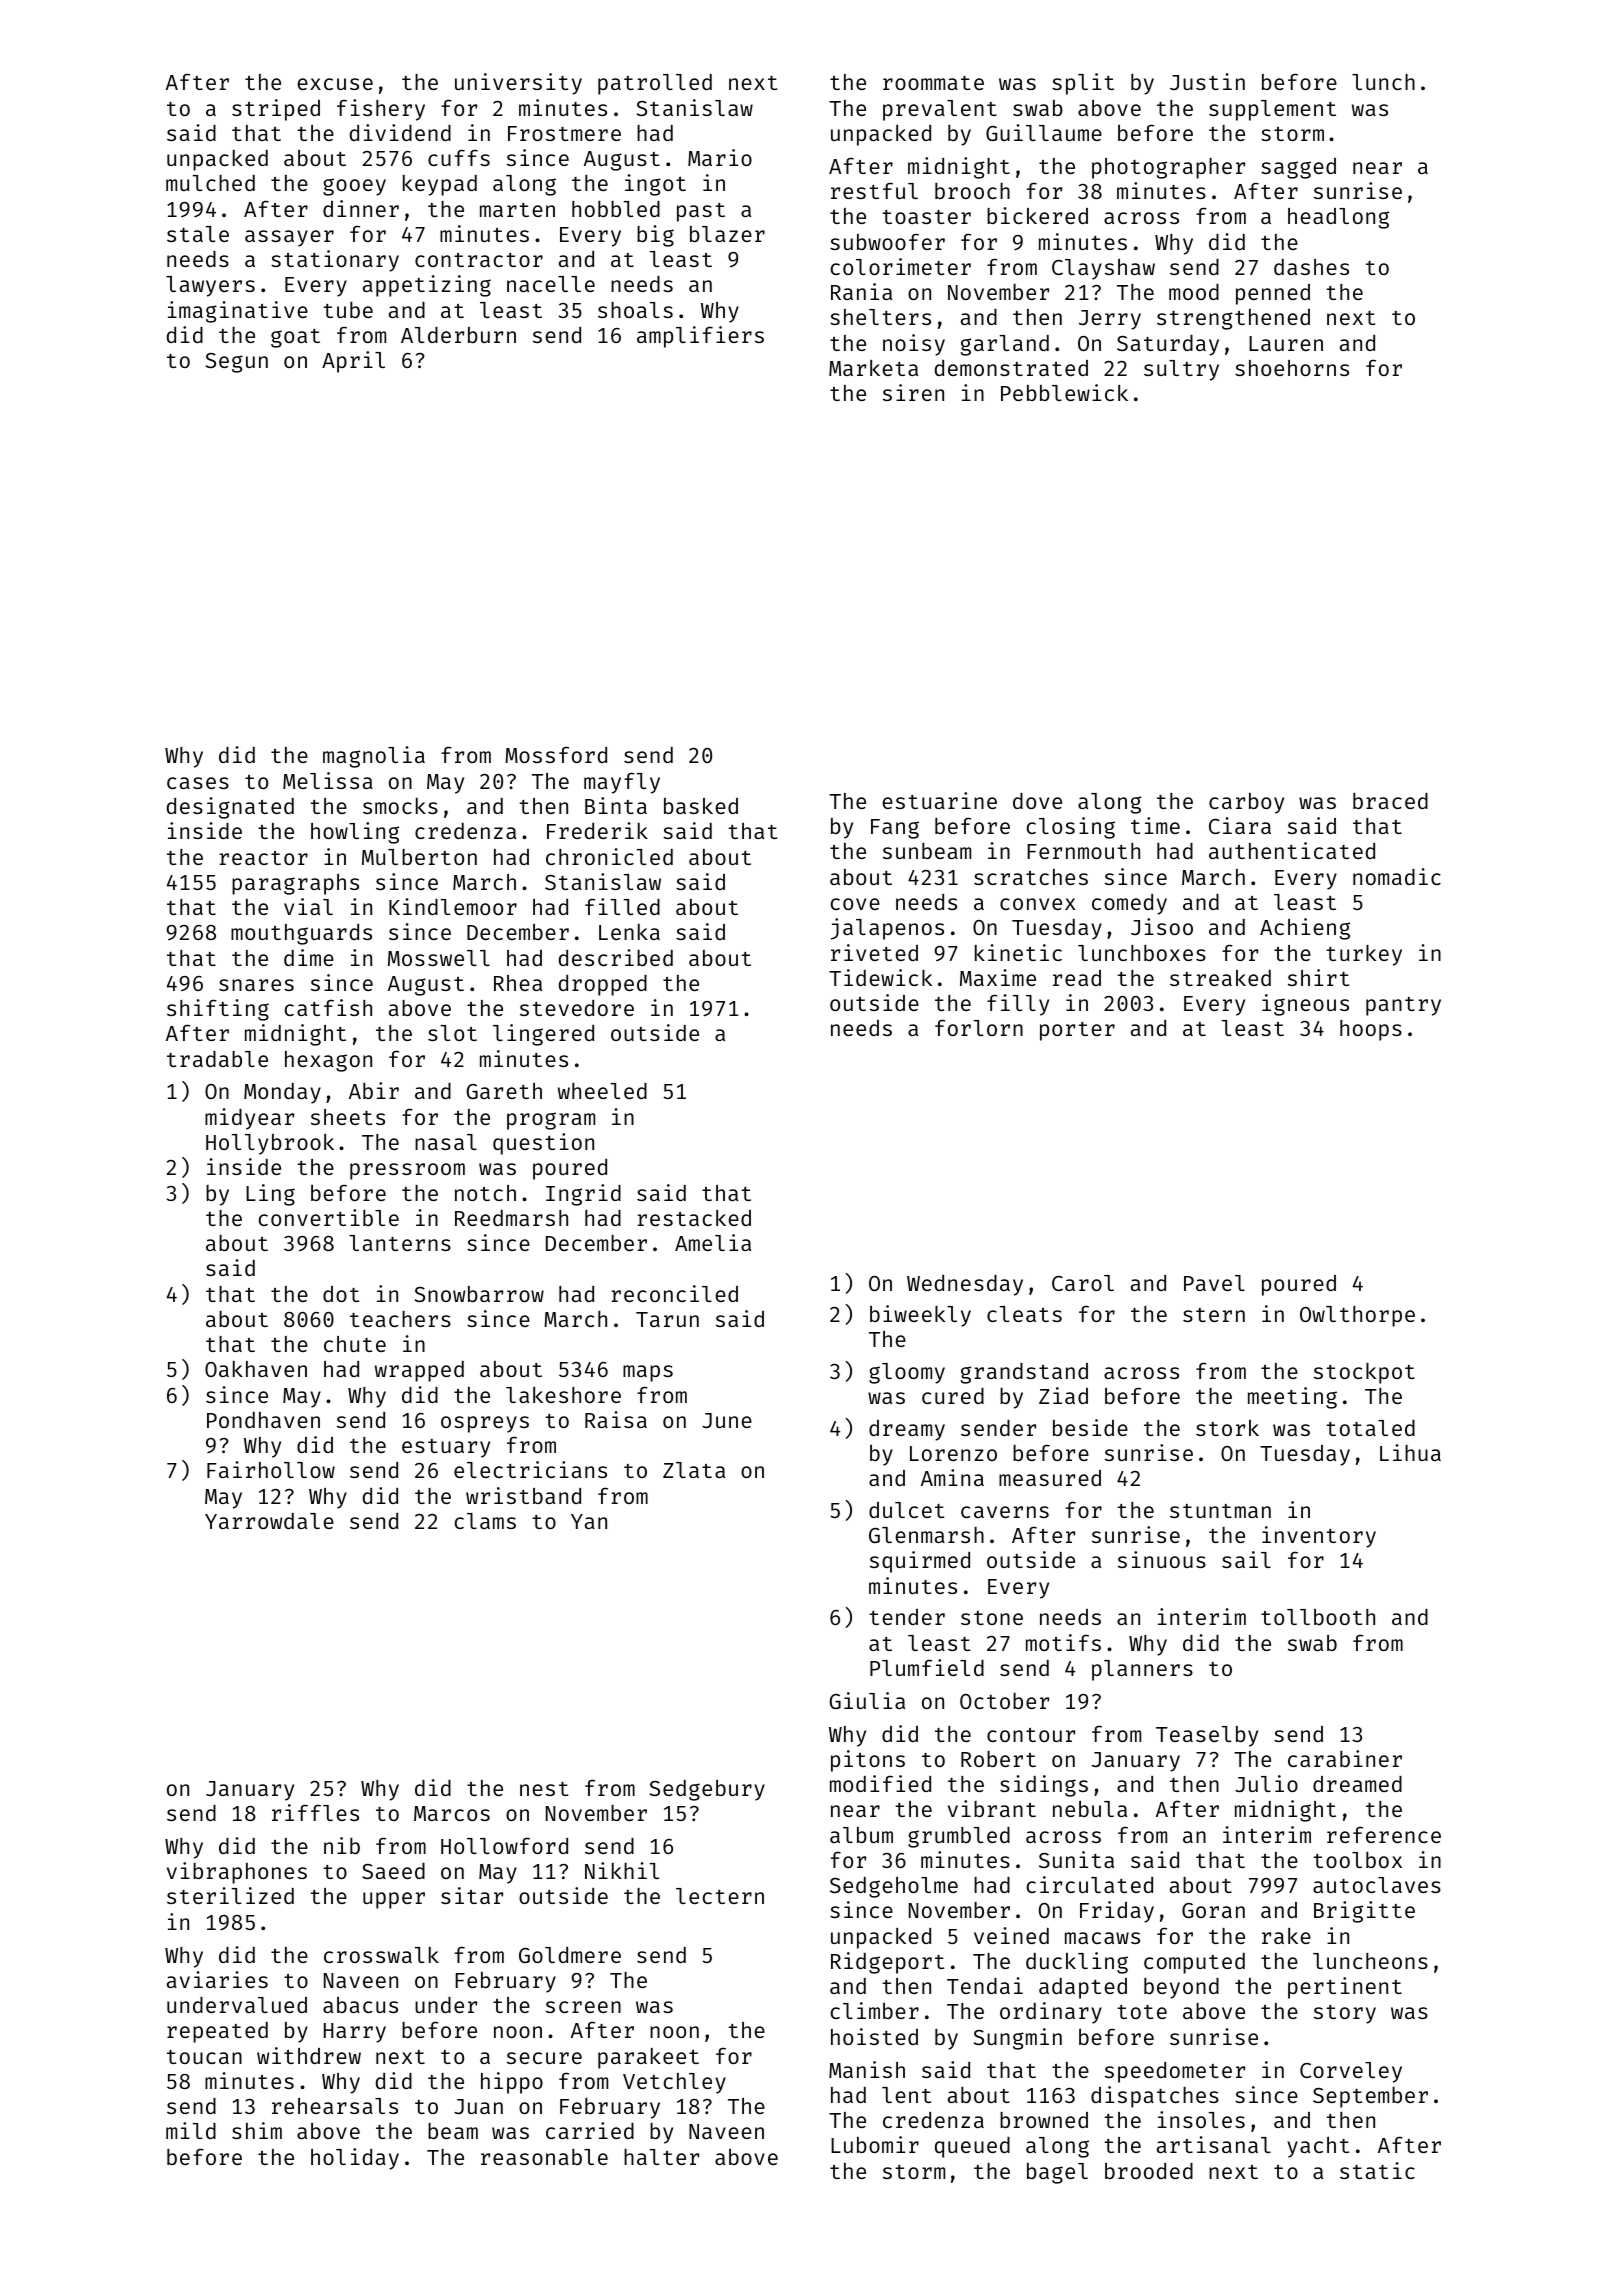 The width and height of the screenshot is (1620, 2292). I want to click on tote, so click(1142, 2012).
